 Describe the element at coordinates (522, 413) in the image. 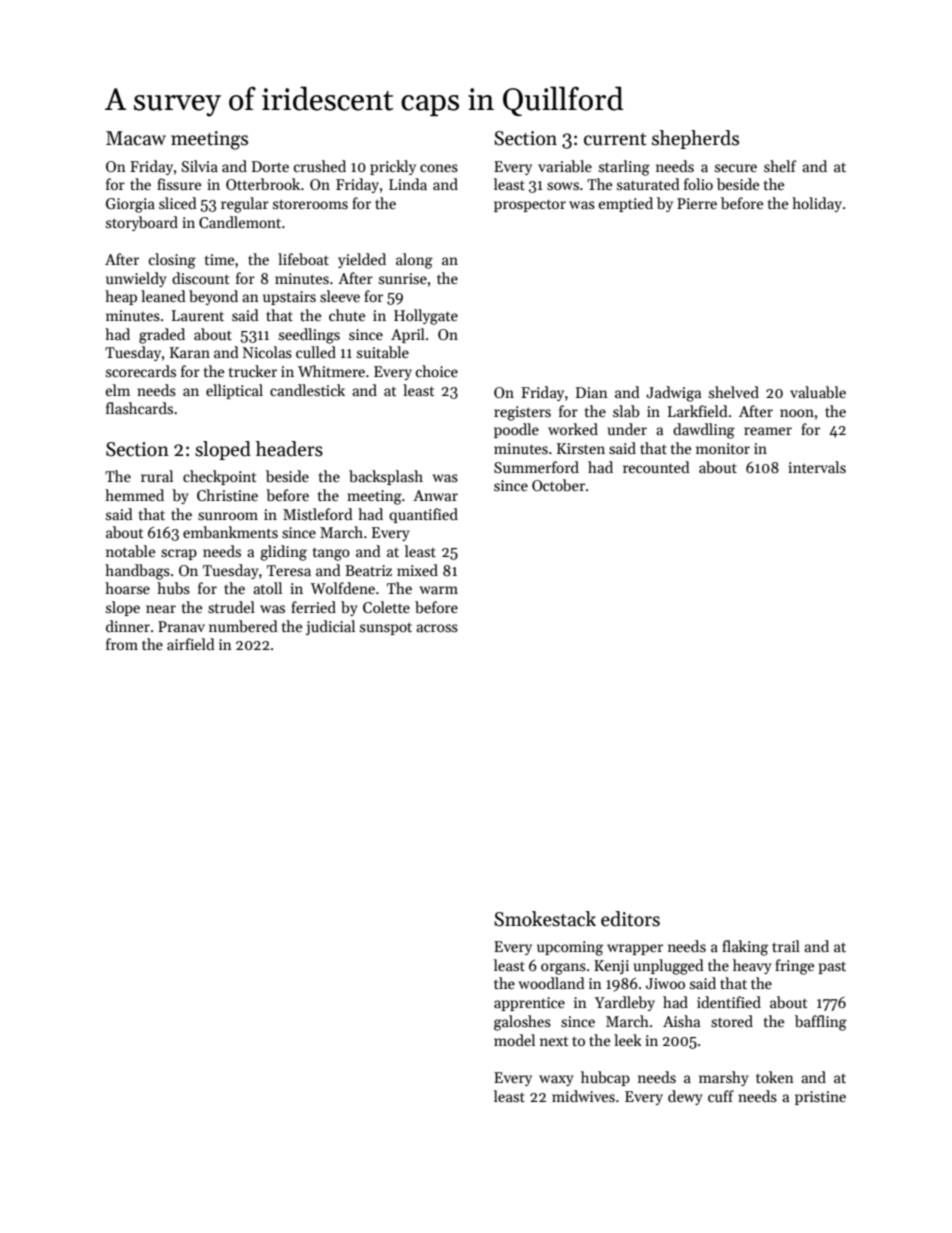

I see `registers` at that location.
